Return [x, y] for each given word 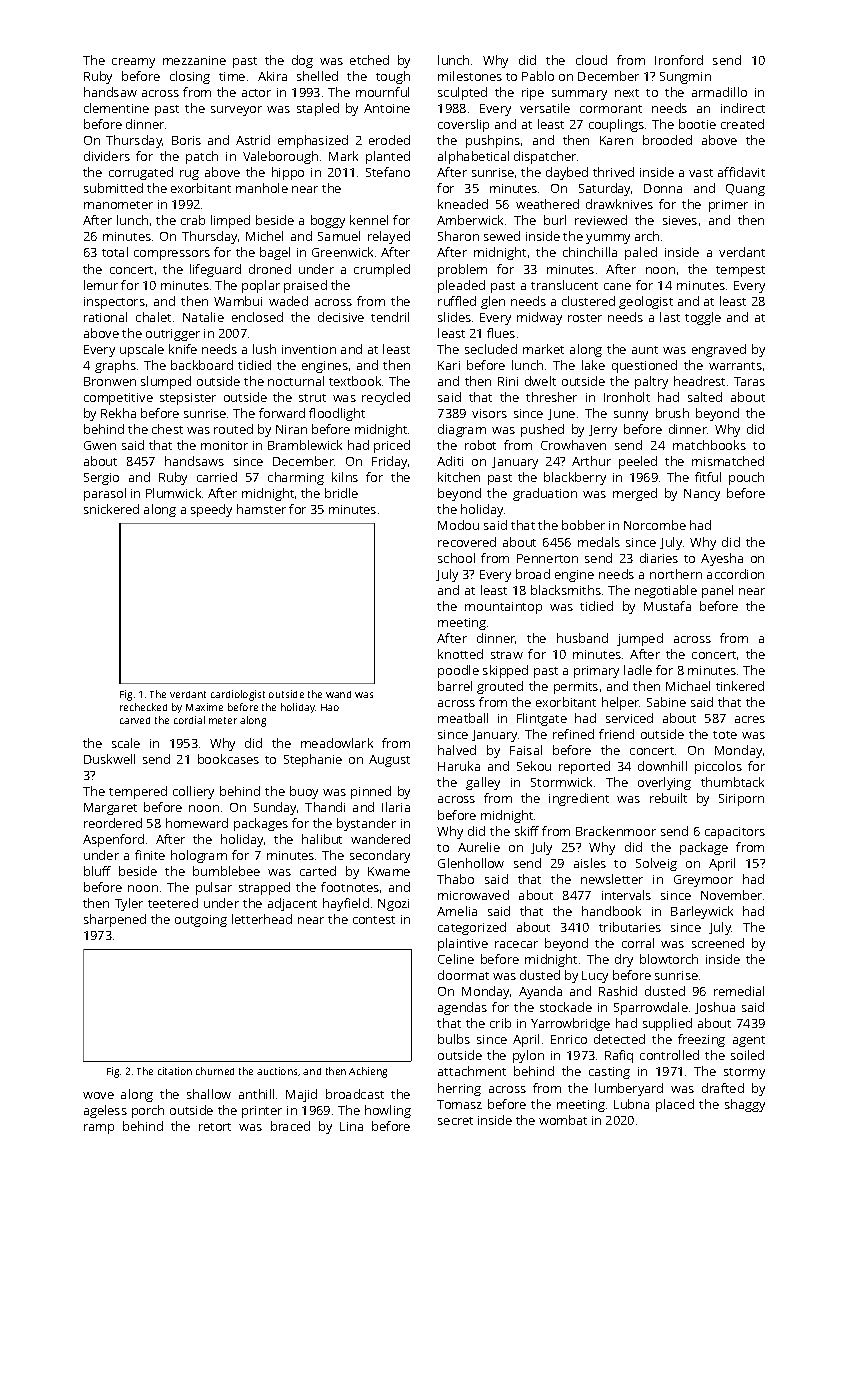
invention [309, 349]
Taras [749, 381]
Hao [330, 707]
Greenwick [342, 252]
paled [641, 253]
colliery [193, 792]
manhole [262, 188]
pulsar [214, 888]
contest [374, 920]
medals [599, 542]
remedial [739, 991]
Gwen [100, 445]
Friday [389, 462]
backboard [202, 365]
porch [148, 1111]
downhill [662, 766]
